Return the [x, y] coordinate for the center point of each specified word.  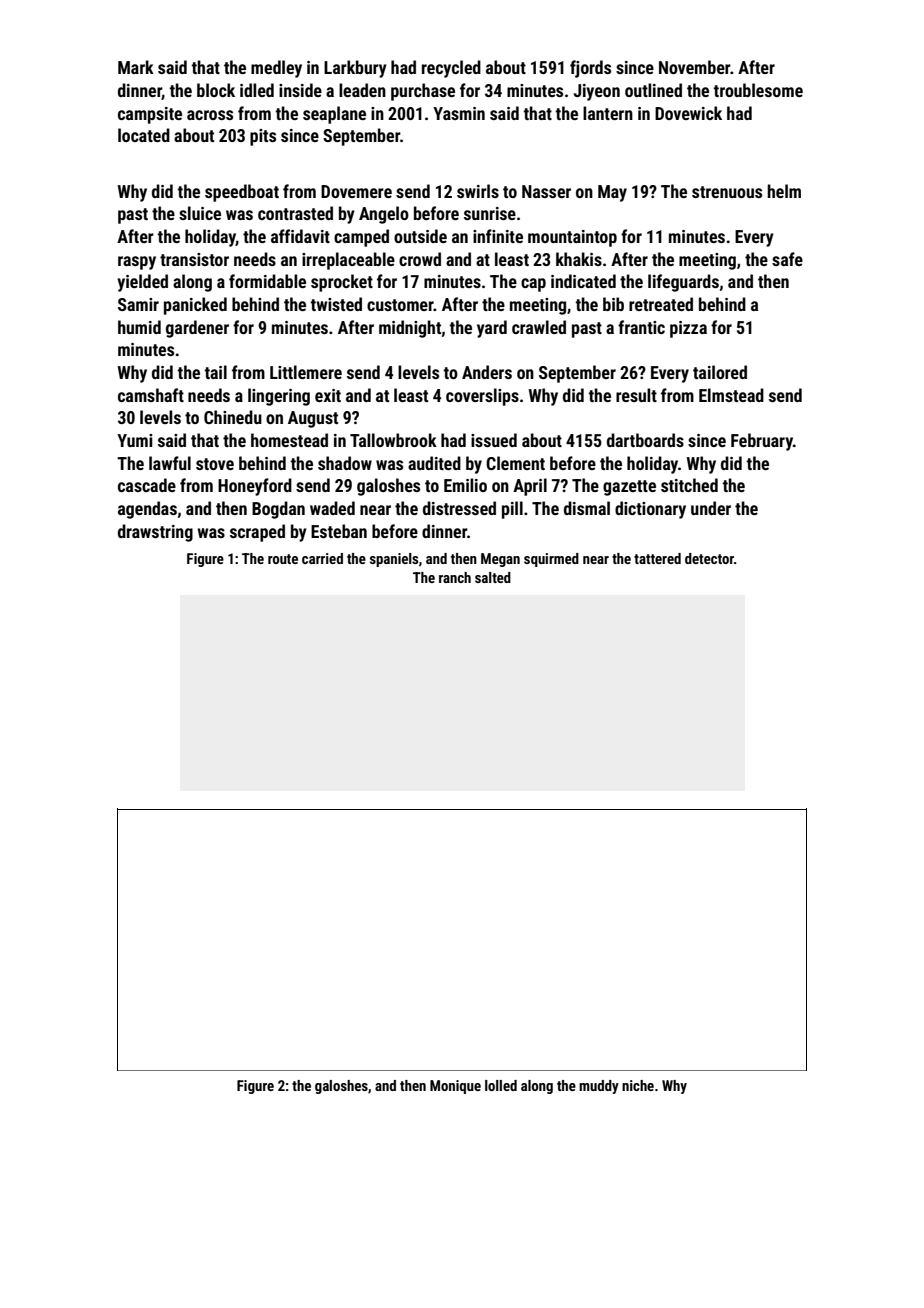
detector [709, 558]
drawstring [155, 533]
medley [276, 69]
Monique [455, 1087]
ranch [455, 577]
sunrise [490, 213]
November [694, 67]
